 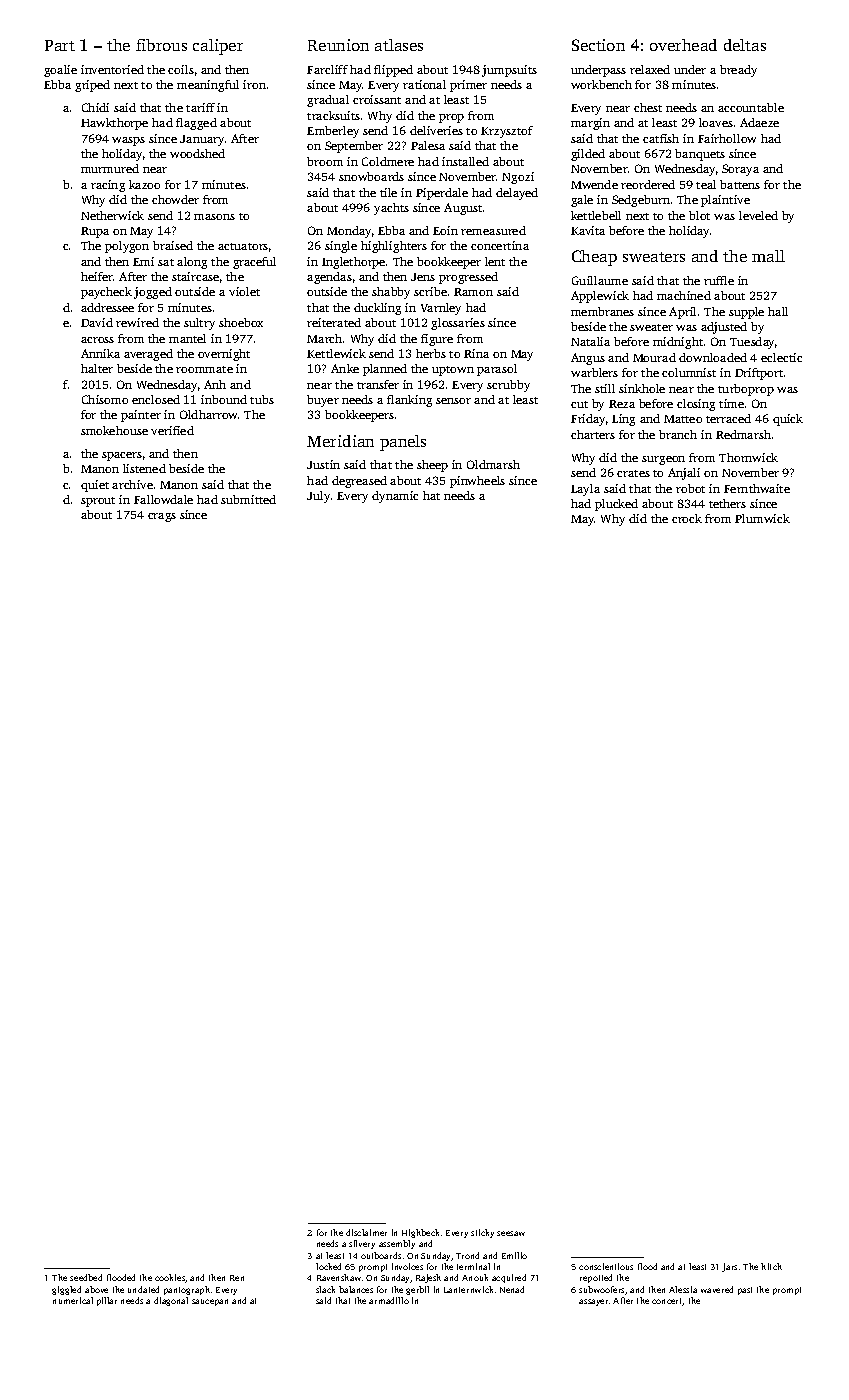 What do you see at coordinates (771, 1266) in the image?
I see `hitch` at bounding box center [771, 1266].
